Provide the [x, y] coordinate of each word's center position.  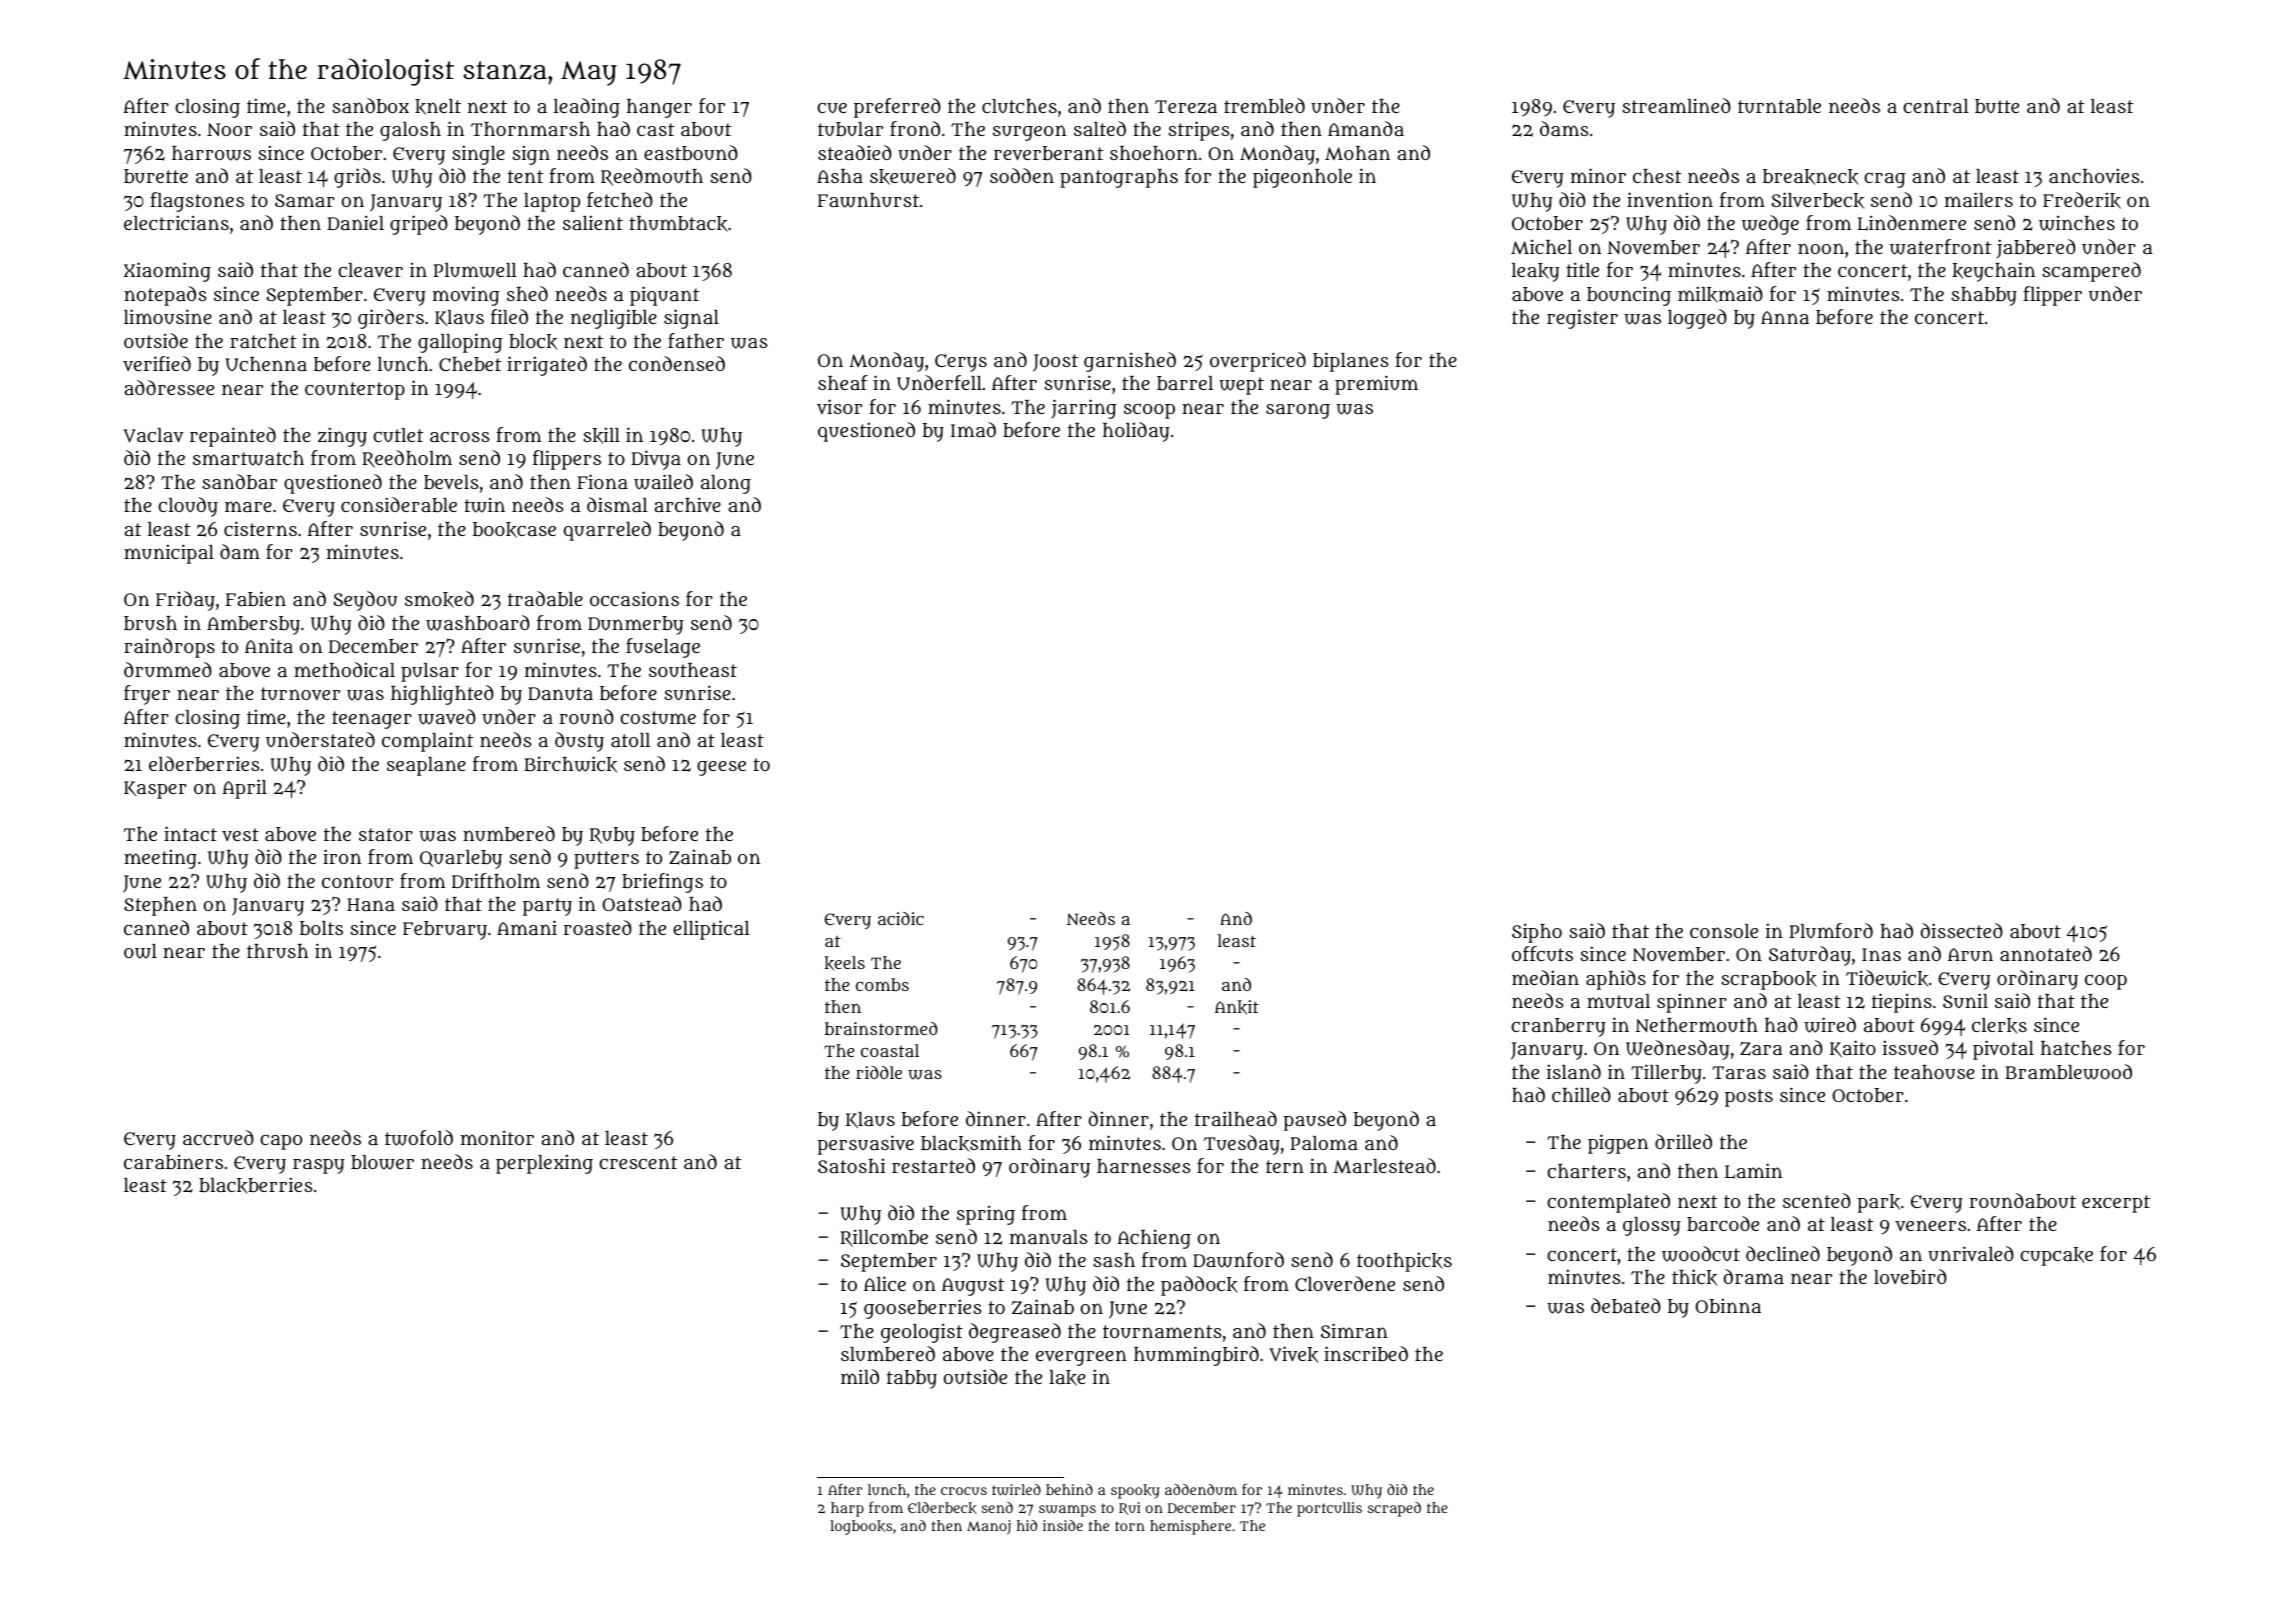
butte [1997, 106]
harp [847, 1509]
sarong [1298, 411]
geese [721, 768]
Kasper [155, 790]
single [479, 155]
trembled [1264, 105]
